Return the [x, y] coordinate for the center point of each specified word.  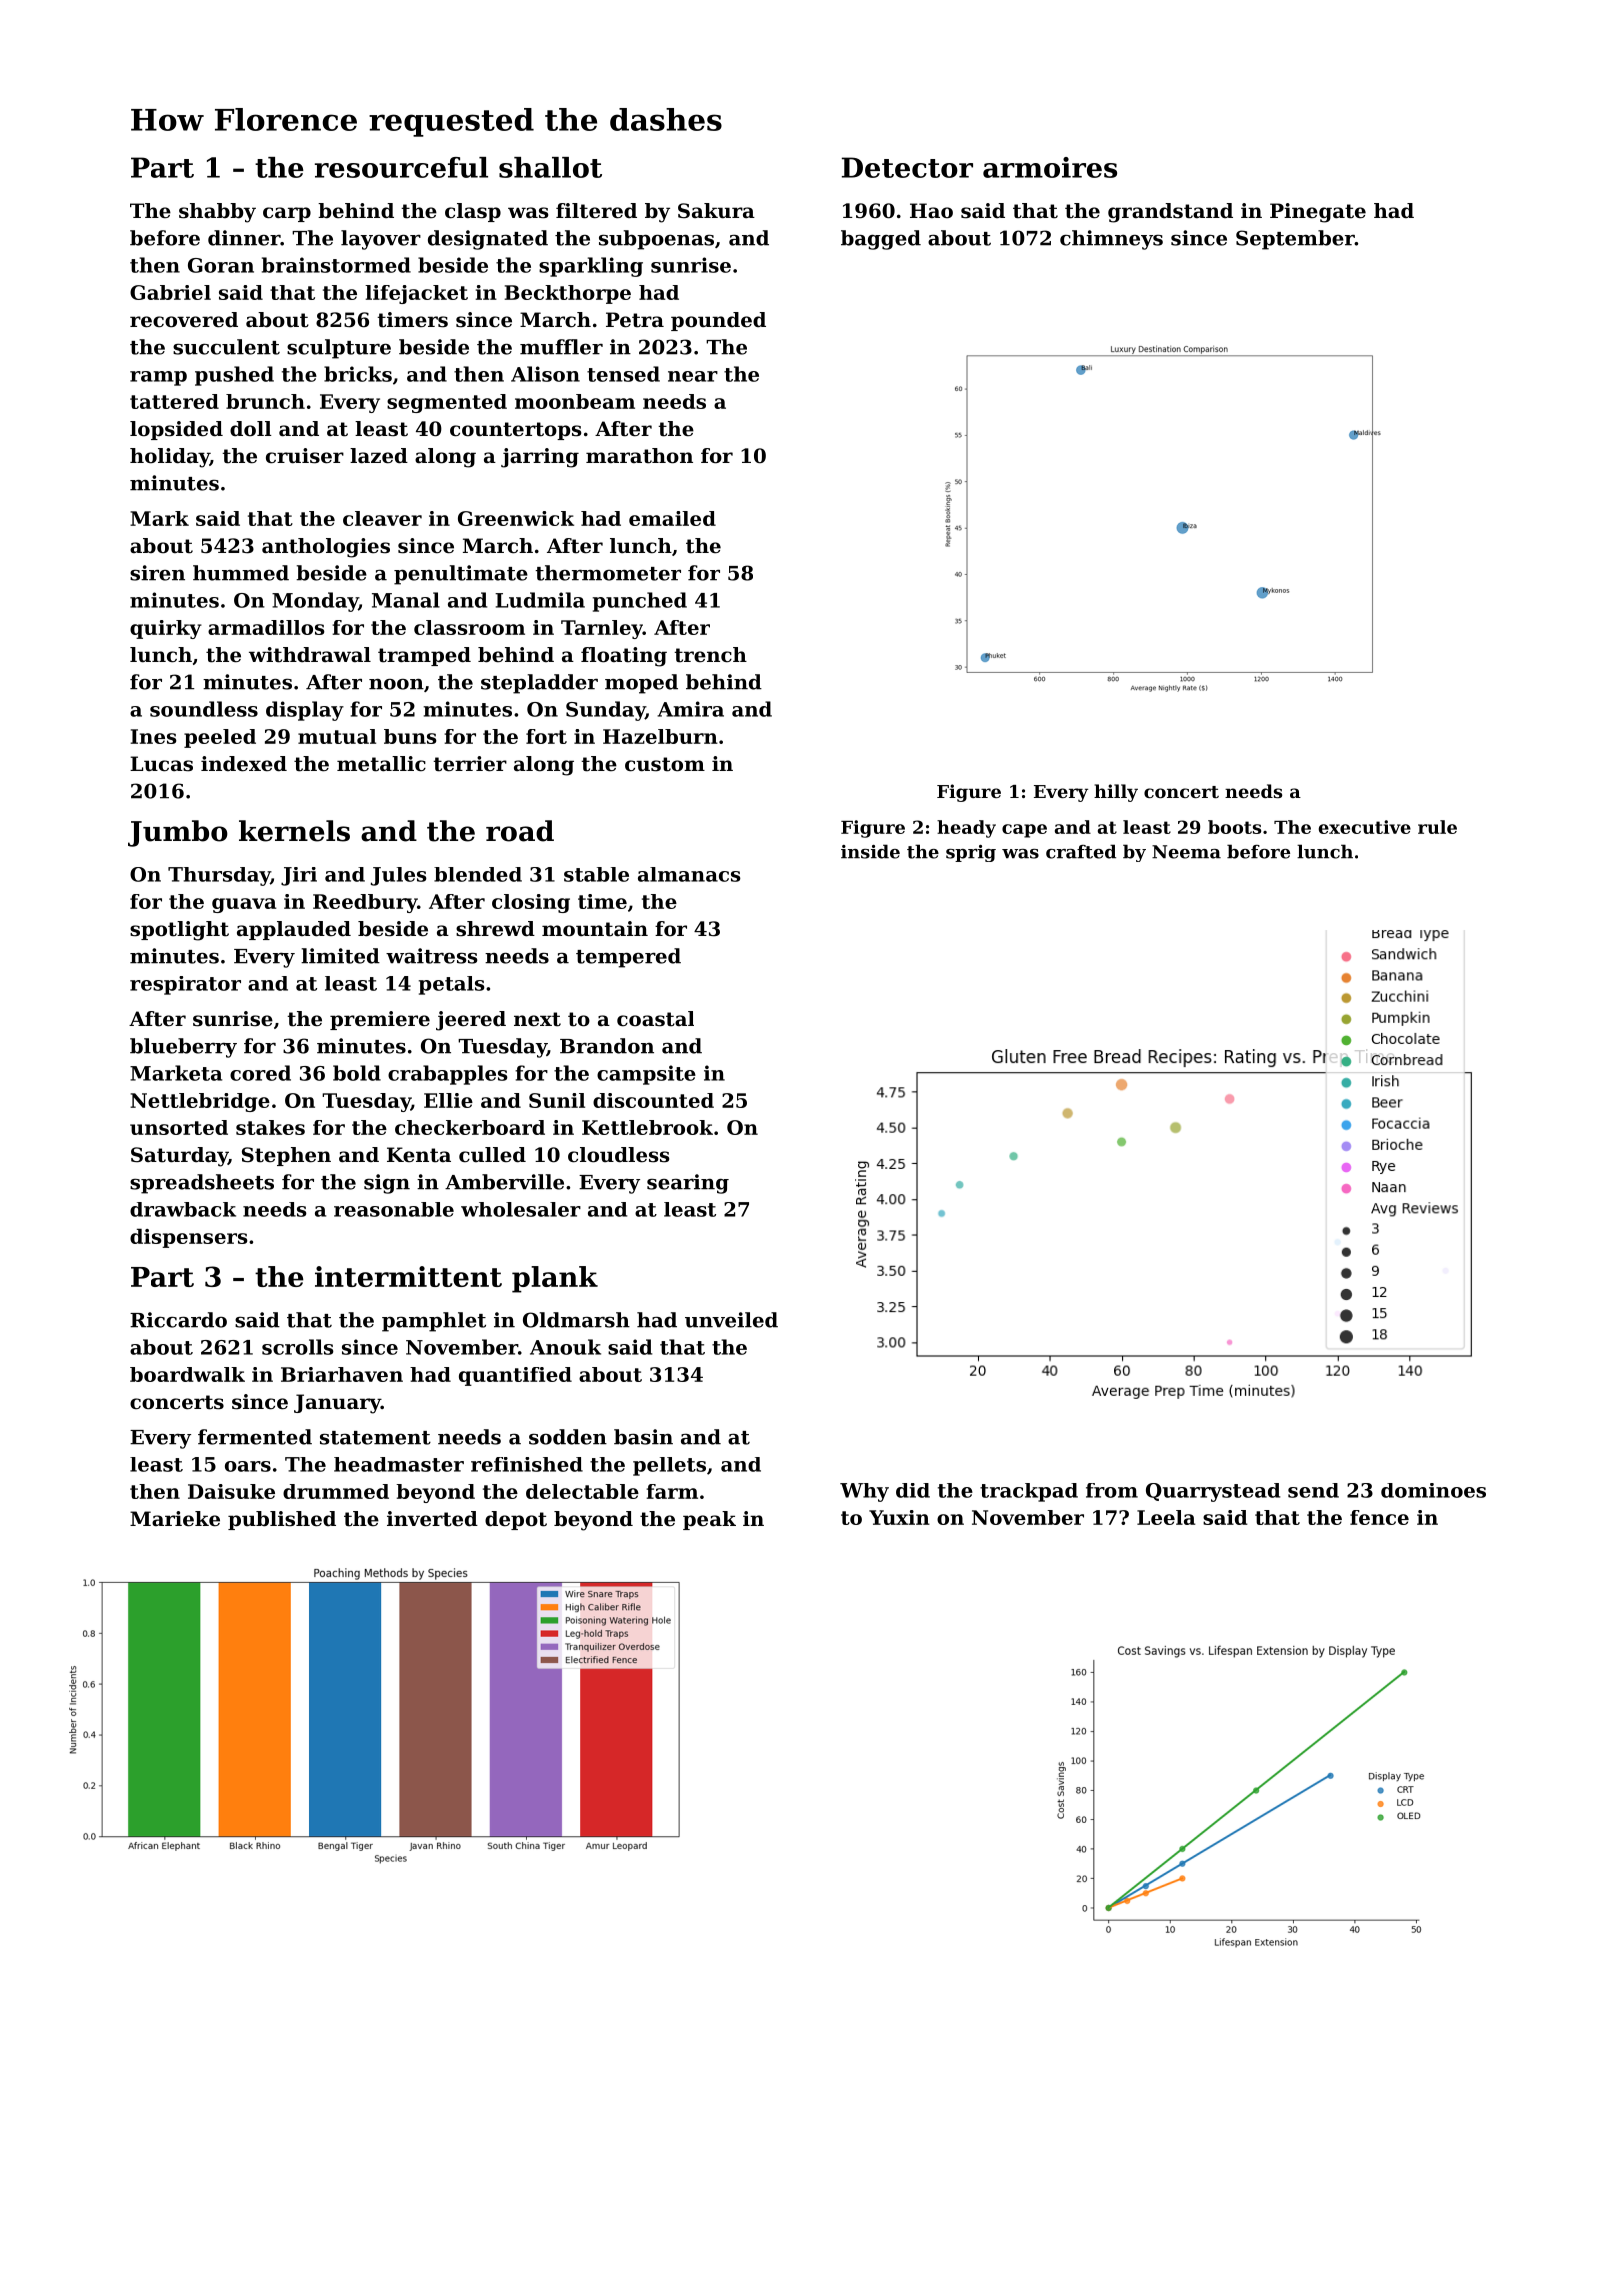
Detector [907, 167]
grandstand [1170, 213]
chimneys [1111, 240]
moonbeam [575, 401]
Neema [1186, 852]
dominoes [1433, 1490]
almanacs [689, 874]
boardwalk [187, 1374]
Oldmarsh [576, 1320]
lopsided [176, 430]
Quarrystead [1213, 1492]
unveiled [731, 1320]
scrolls [298, 1347]
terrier [470, 764]
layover [381, 240]
